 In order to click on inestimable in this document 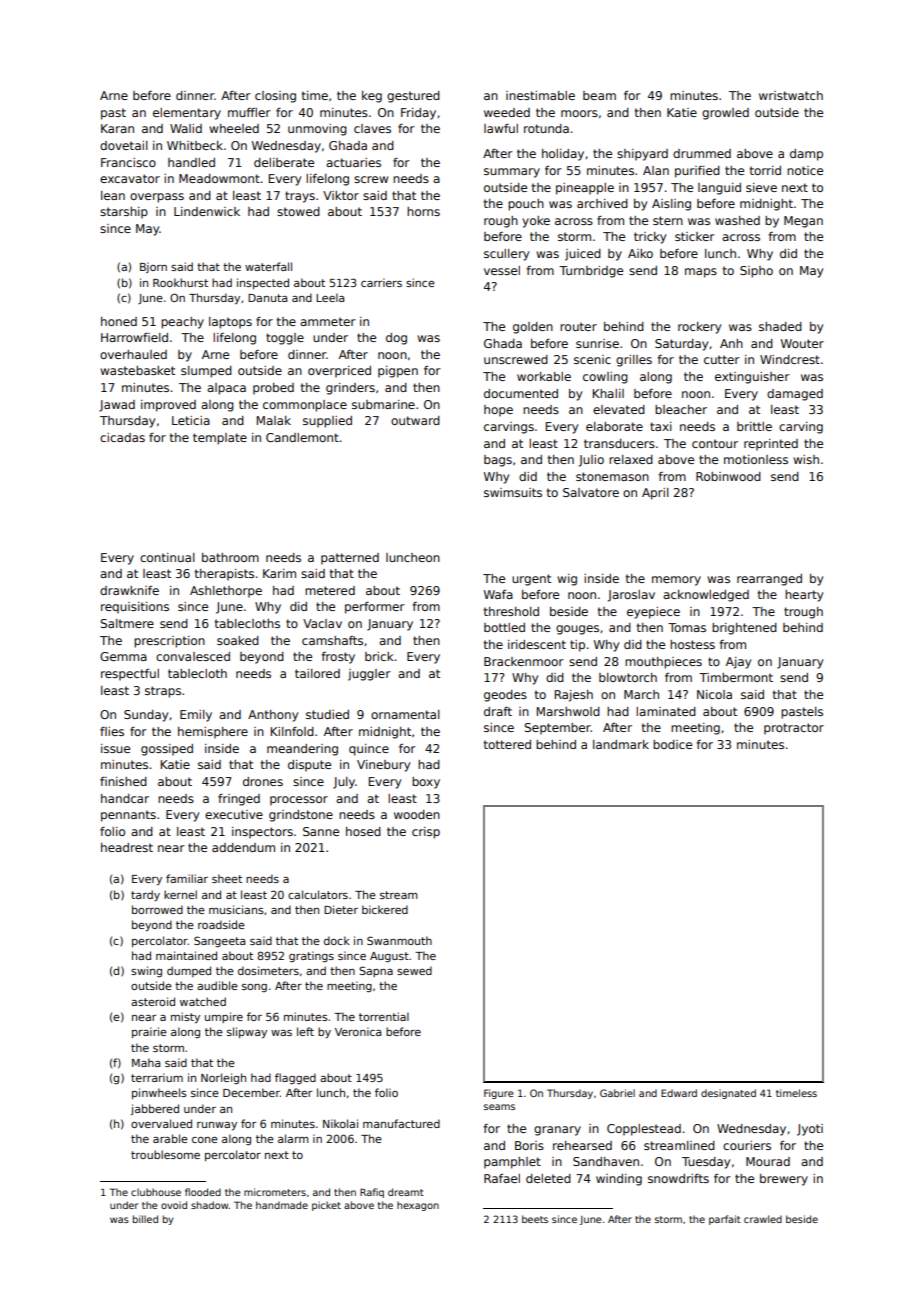, I will do `click(540, 95)`.
